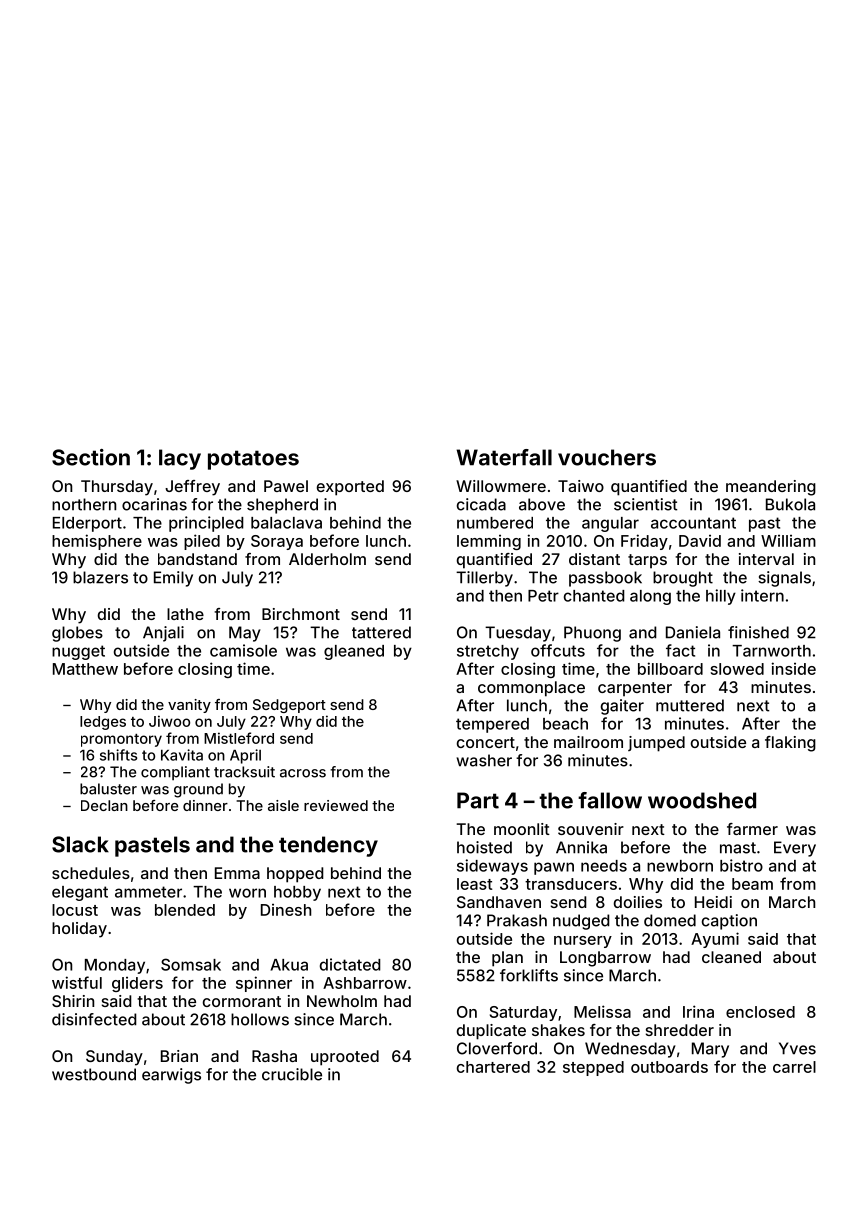  What do you see at coordinates (154, 504) in the screenshot?
I see `ocarinas` at bounding box center [154, 504].
